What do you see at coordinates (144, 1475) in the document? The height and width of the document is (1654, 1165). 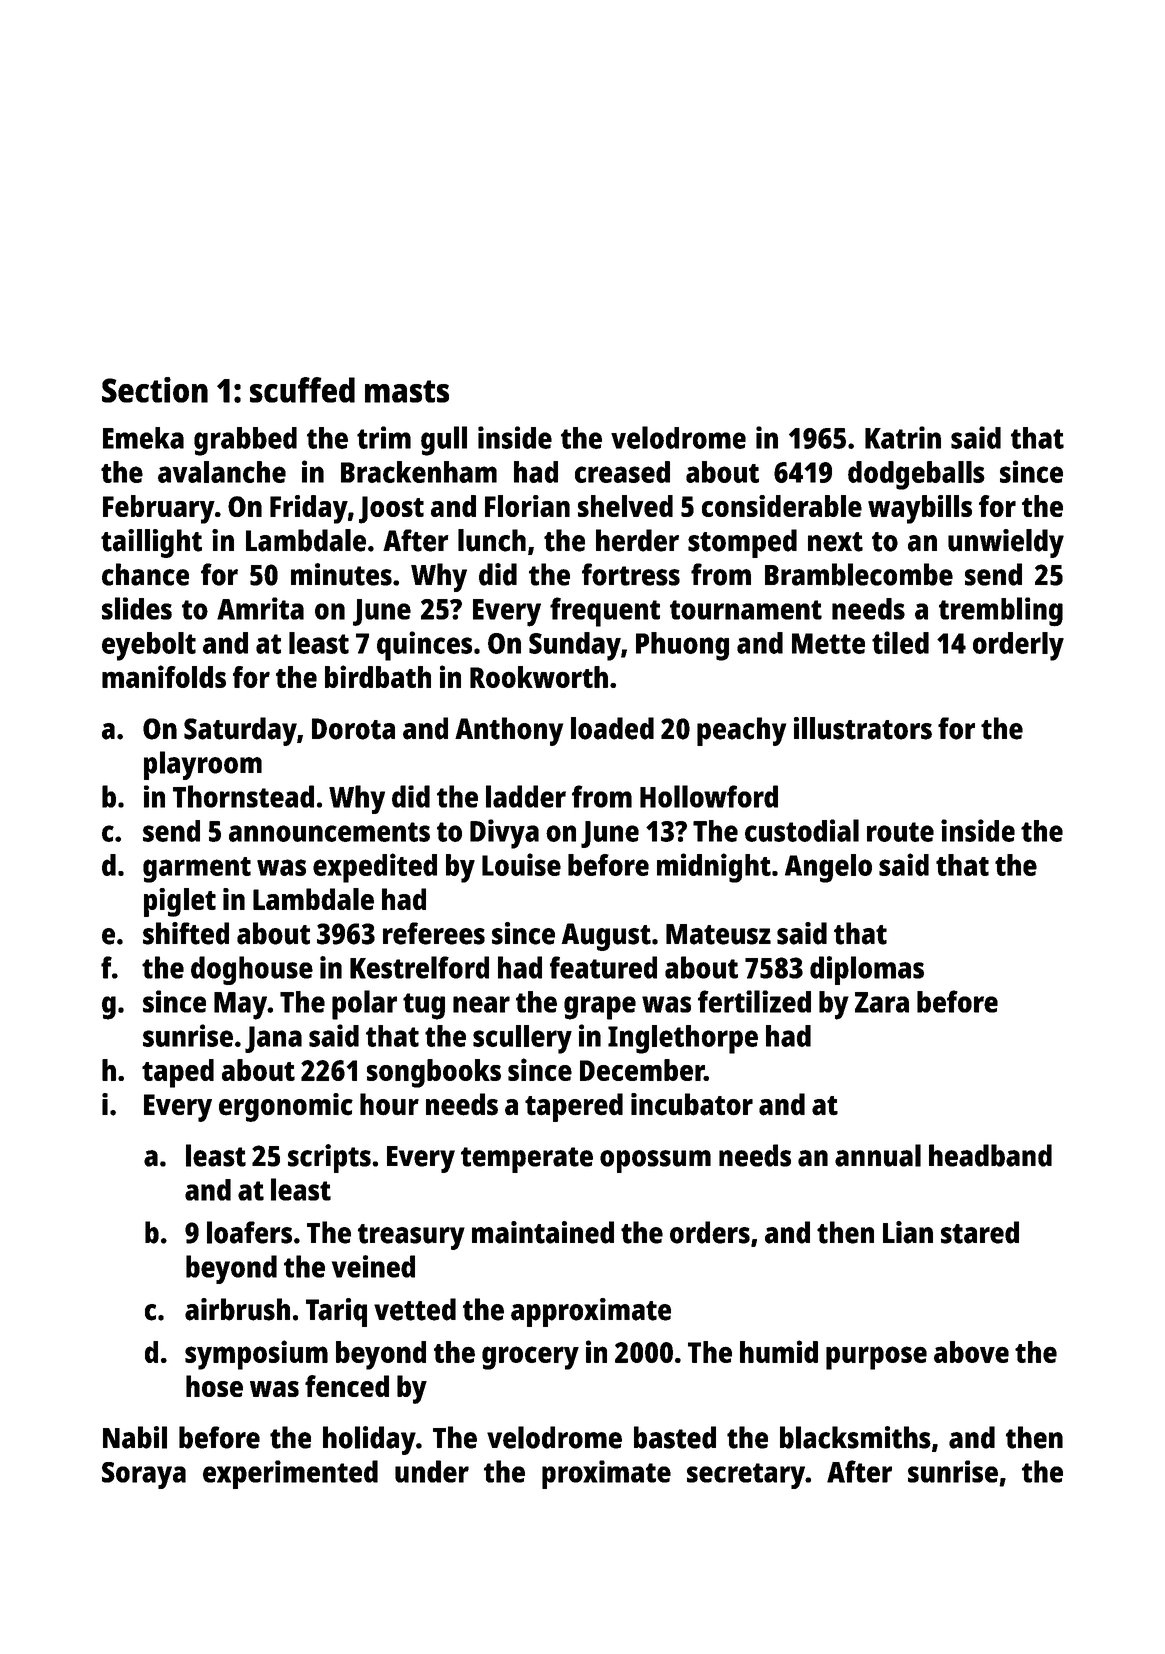 I see `Soraya` at bounding box center [144, 1475].
